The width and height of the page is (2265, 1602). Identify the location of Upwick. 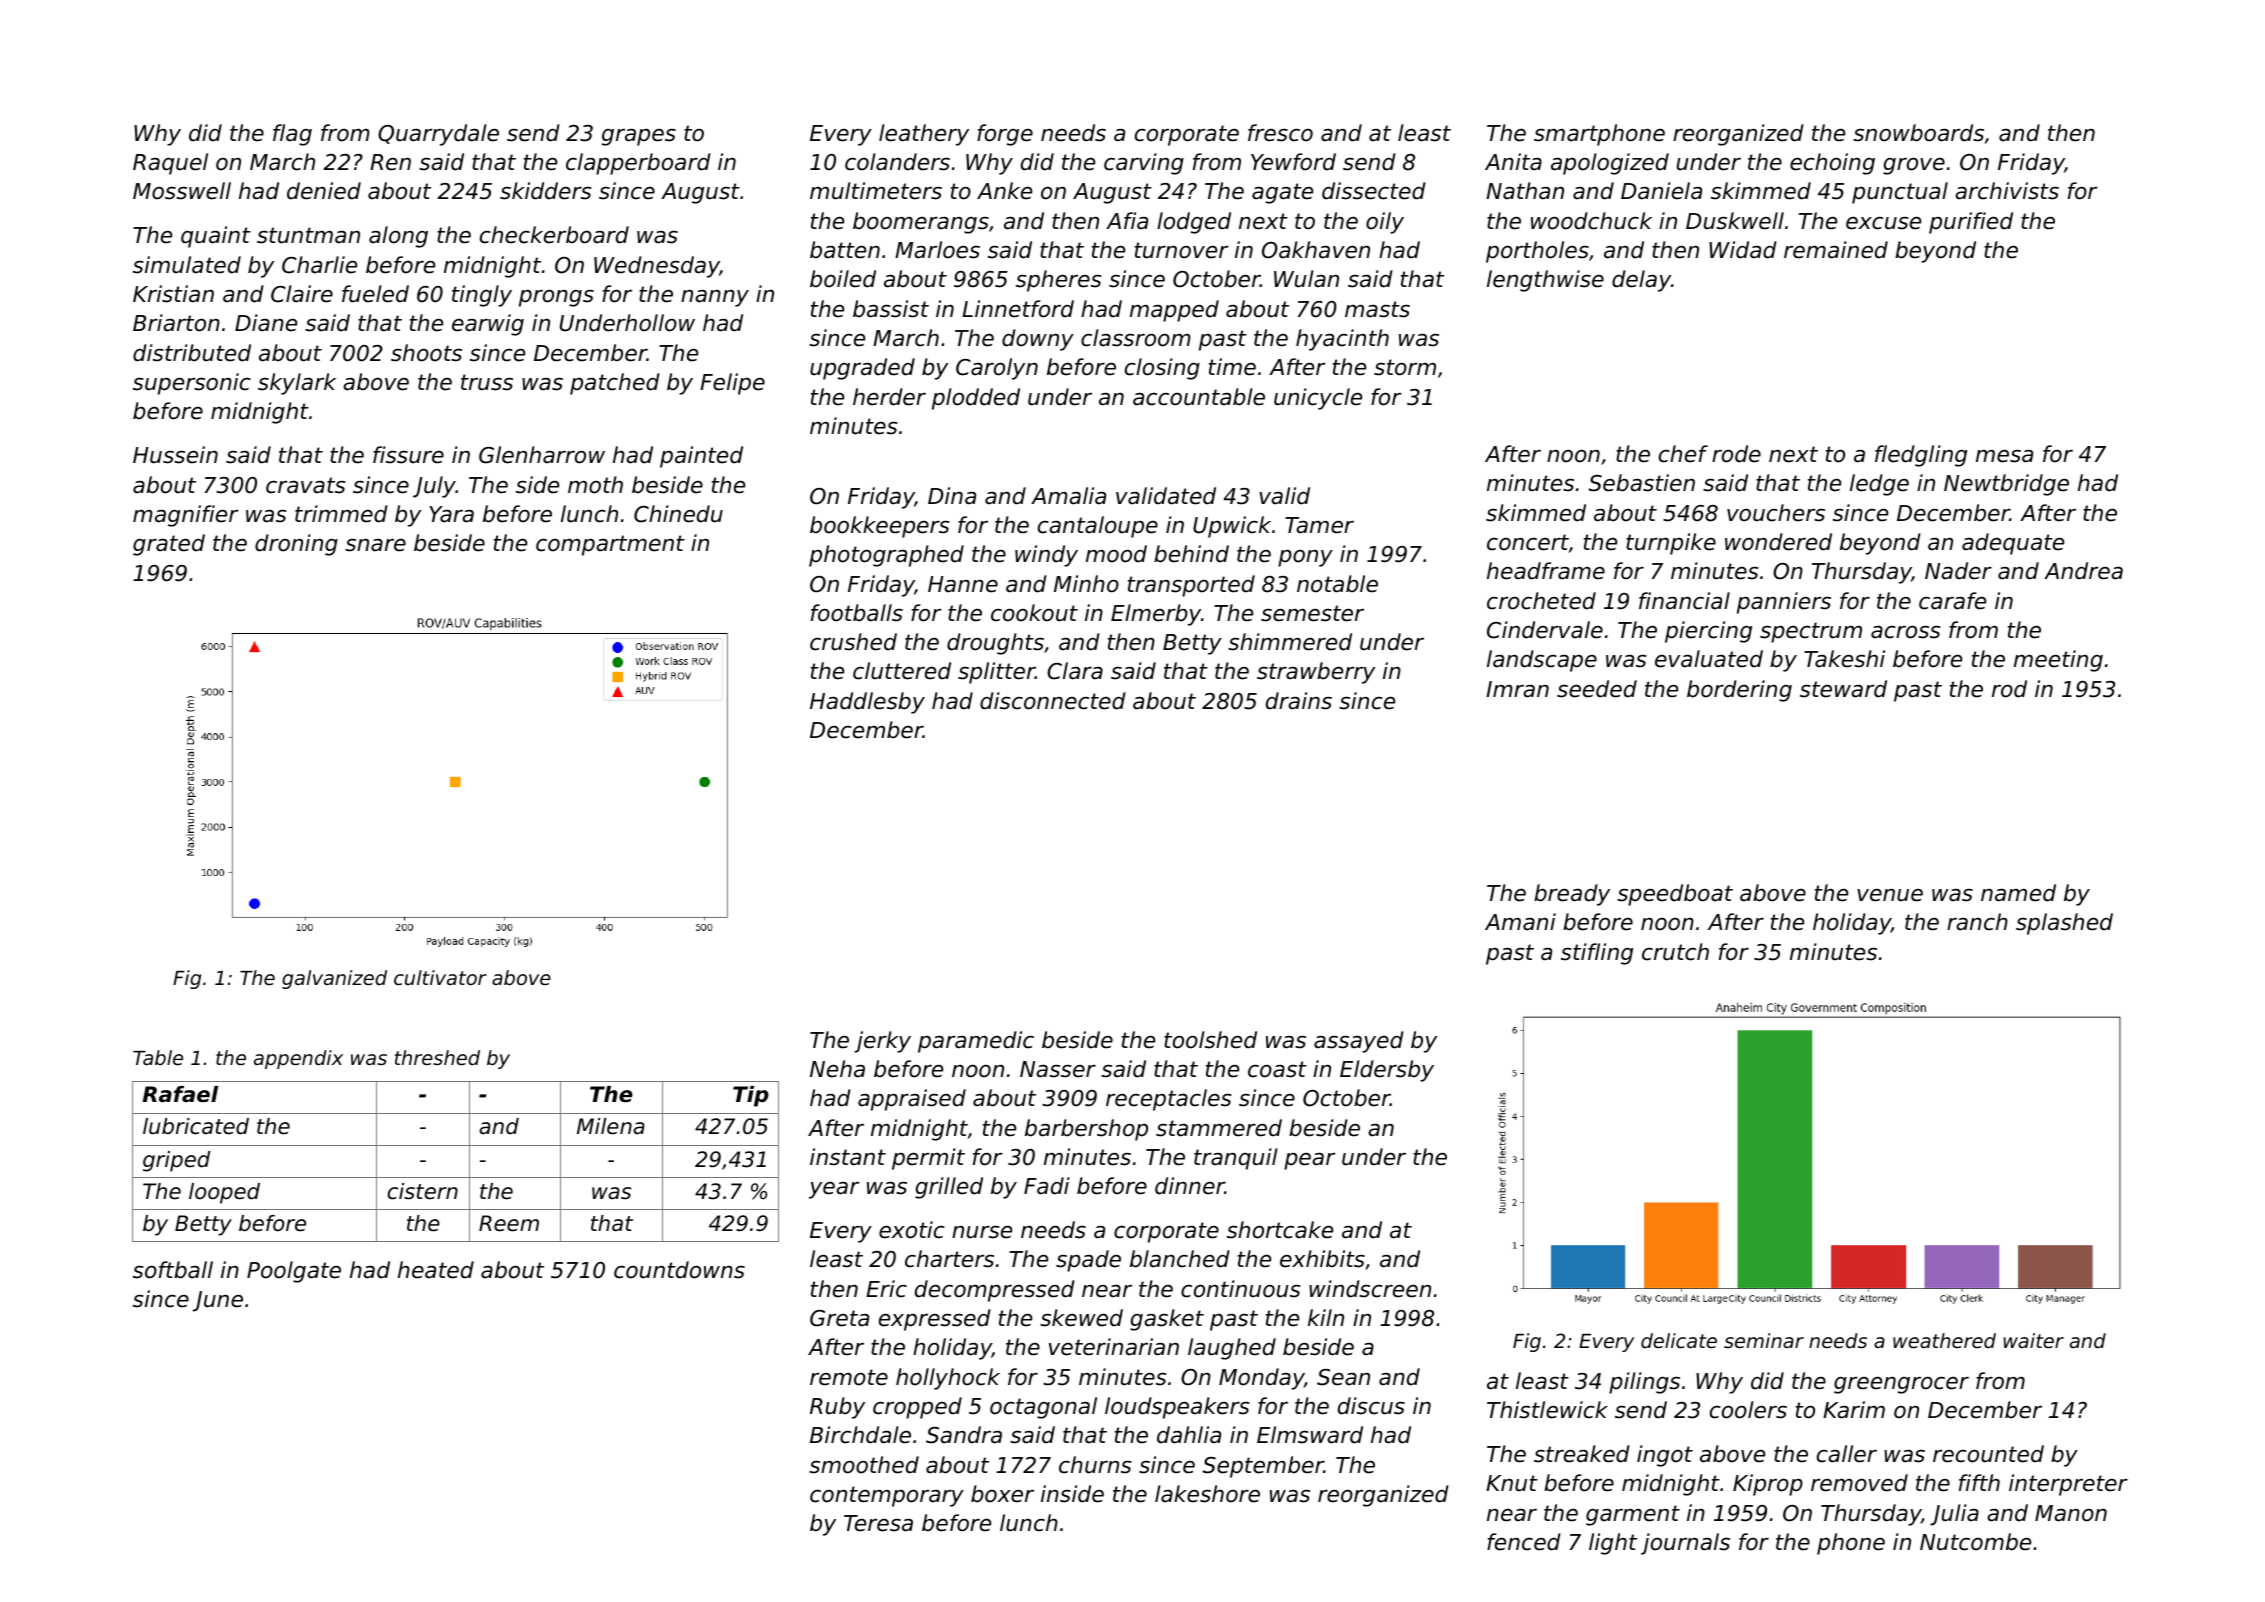
(1232, 527).
